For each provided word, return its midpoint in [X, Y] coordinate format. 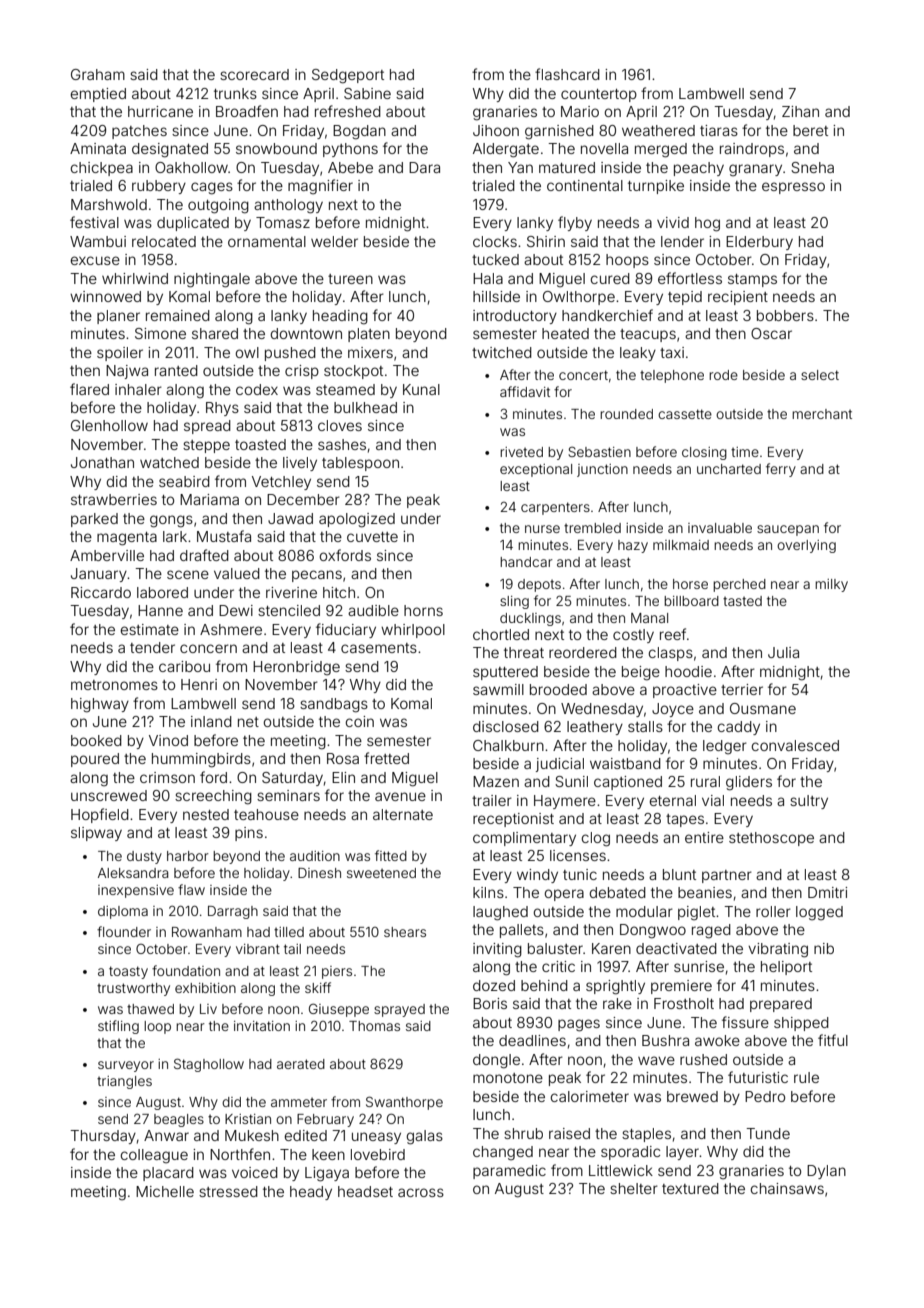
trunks [235, 93]
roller [773, 911]
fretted [386, 758]
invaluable [720, 528]
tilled [289, 932]
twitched [502, 352]
